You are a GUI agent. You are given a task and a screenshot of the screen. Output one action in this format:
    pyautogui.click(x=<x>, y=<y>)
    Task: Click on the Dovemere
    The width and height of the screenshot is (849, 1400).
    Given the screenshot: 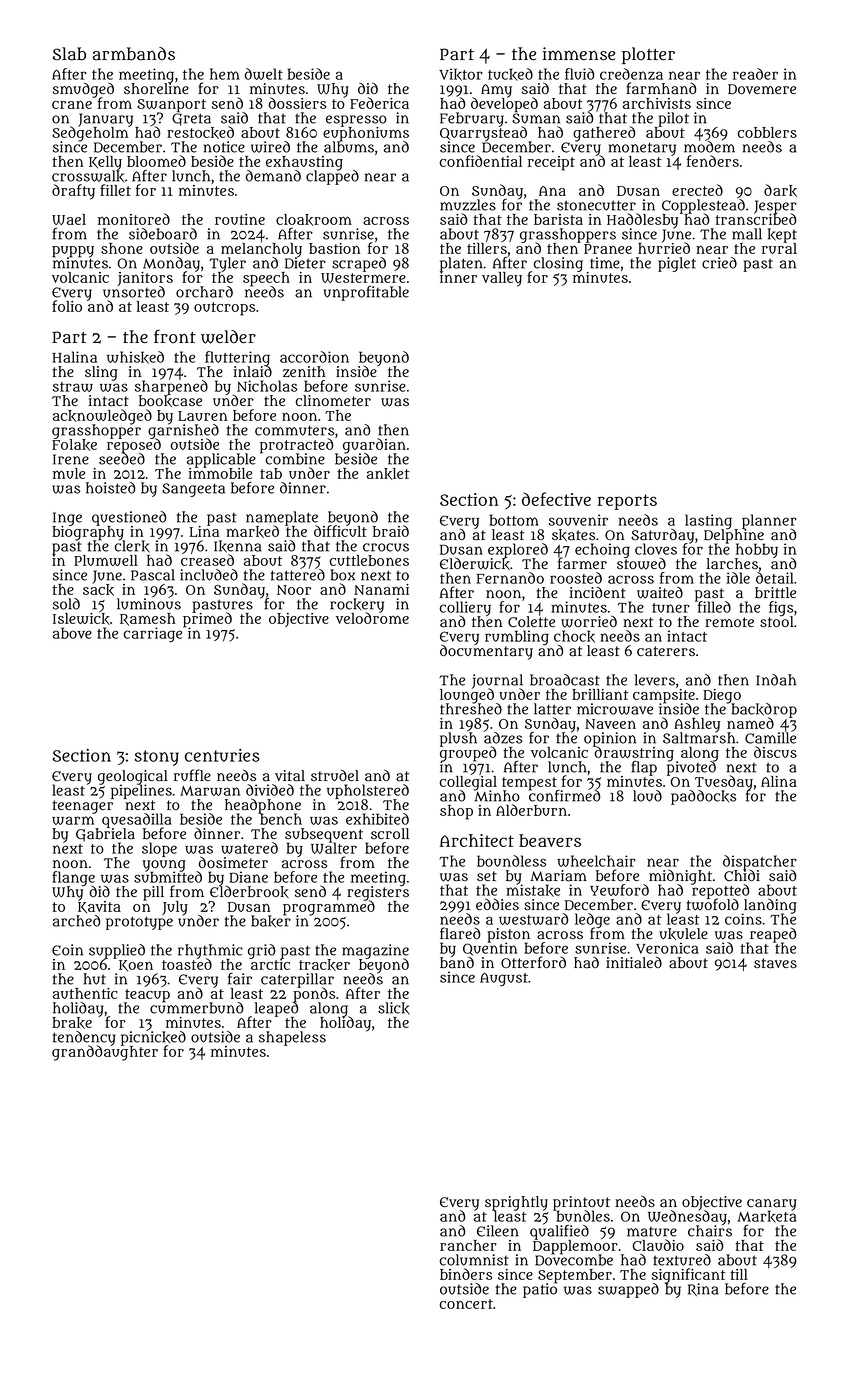 What is the action you would take?
    pyautogui.click(x=762, y=89)
